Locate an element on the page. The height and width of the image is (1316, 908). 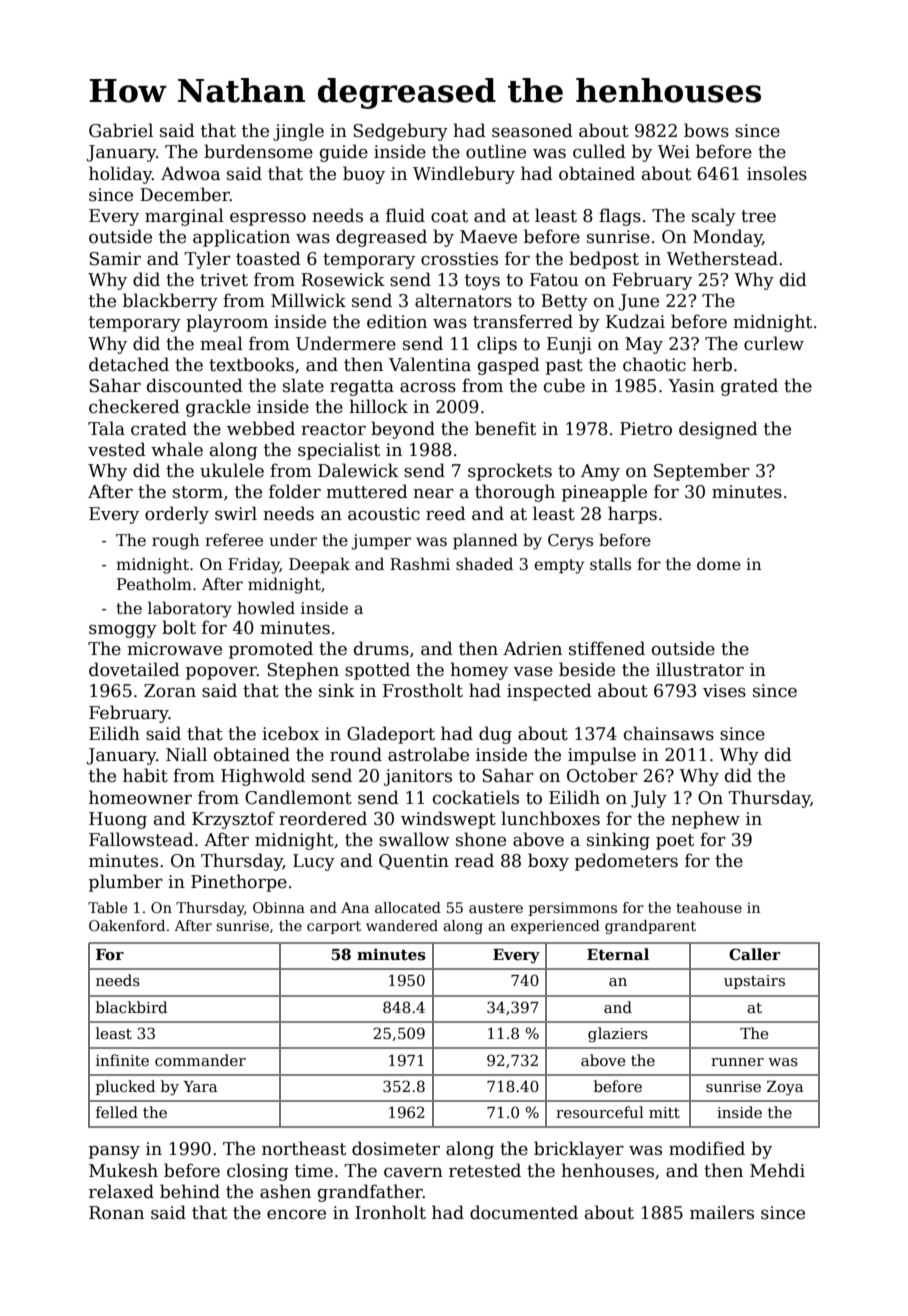
austere is located at coordinates (496, 908).
